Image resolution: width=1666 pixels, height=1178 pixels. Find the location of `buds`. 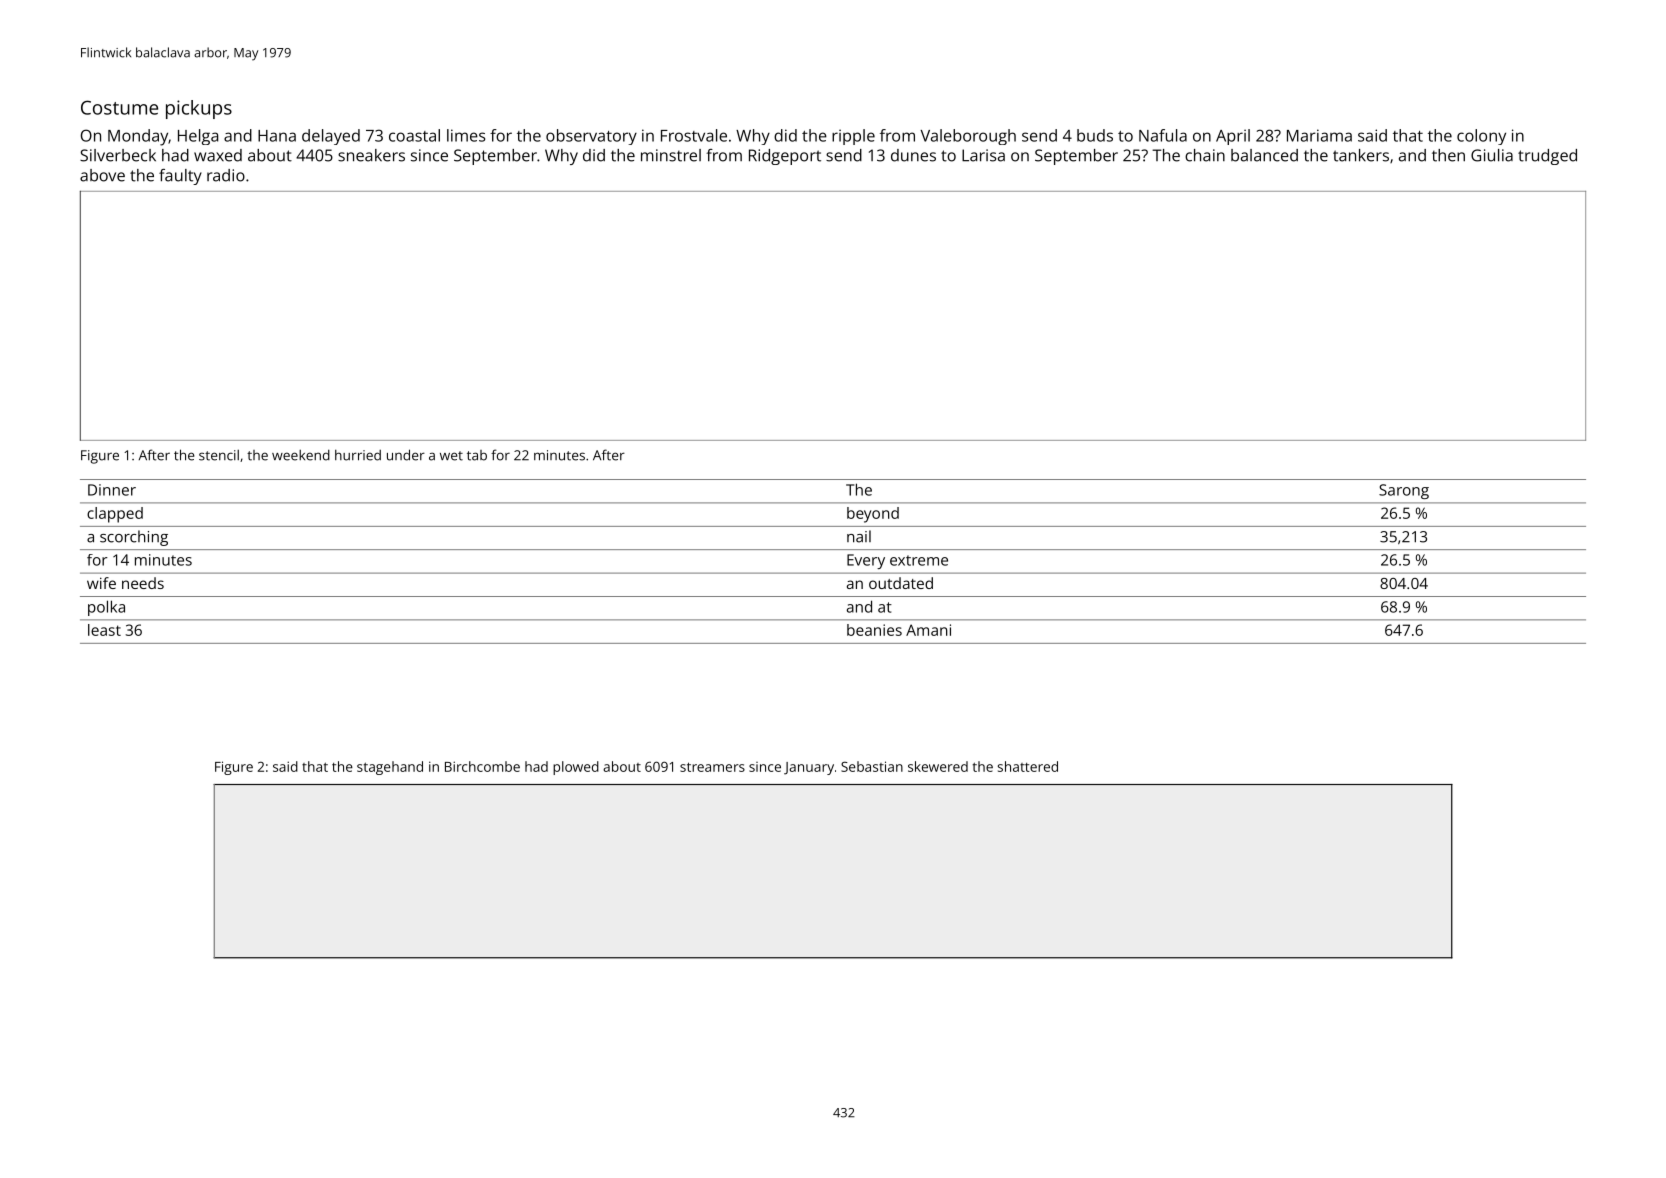

buds is located at coordinates (1095, 135).
